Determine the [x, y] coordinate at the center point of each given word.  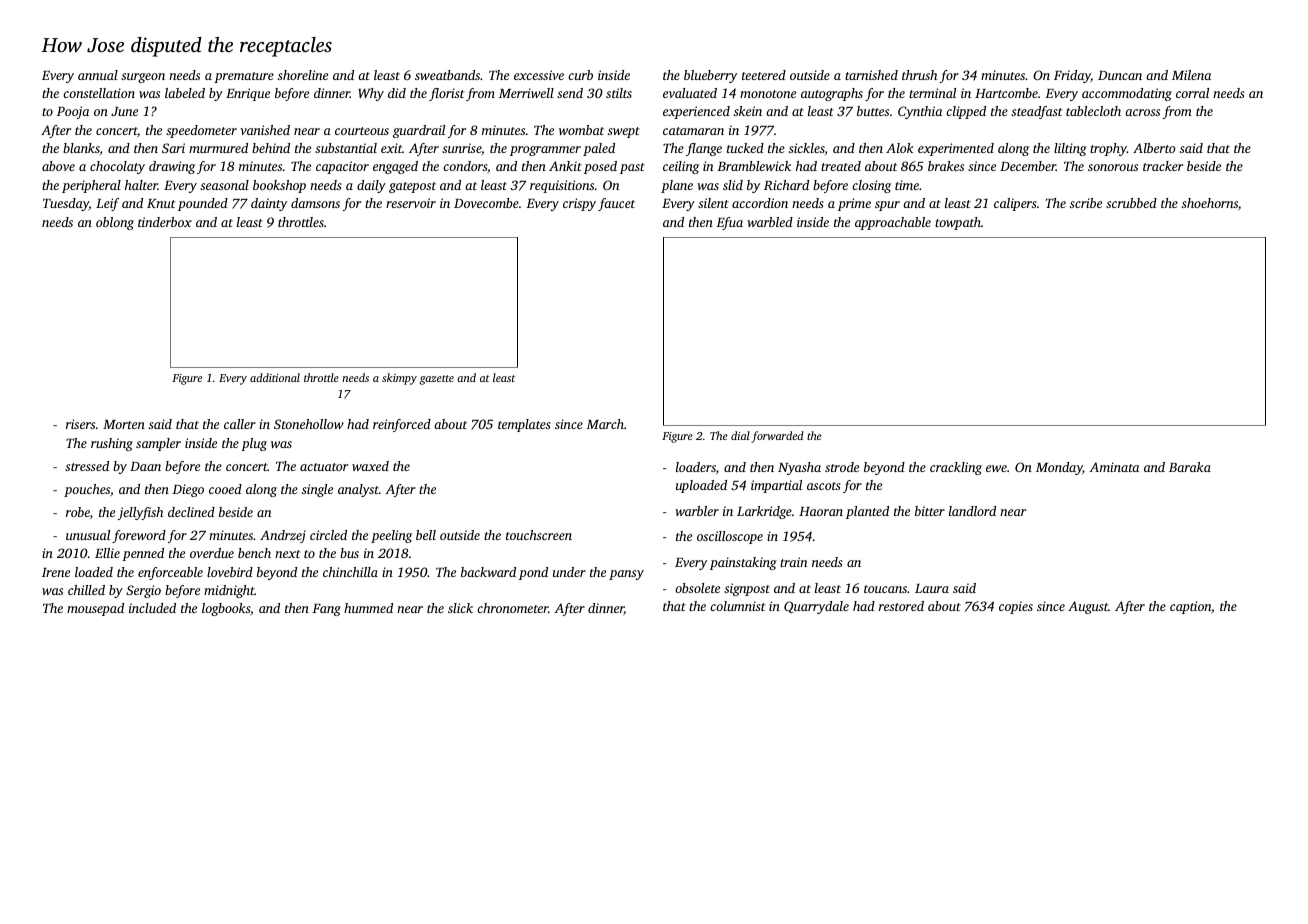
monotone [768, 94]
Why [371, 94]
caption [1190, 607]
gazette [437, 380]
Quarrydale [816, 607]
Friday [1072, 76]
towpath [958, 223]
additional [275, 377]
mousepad [95, 609]
